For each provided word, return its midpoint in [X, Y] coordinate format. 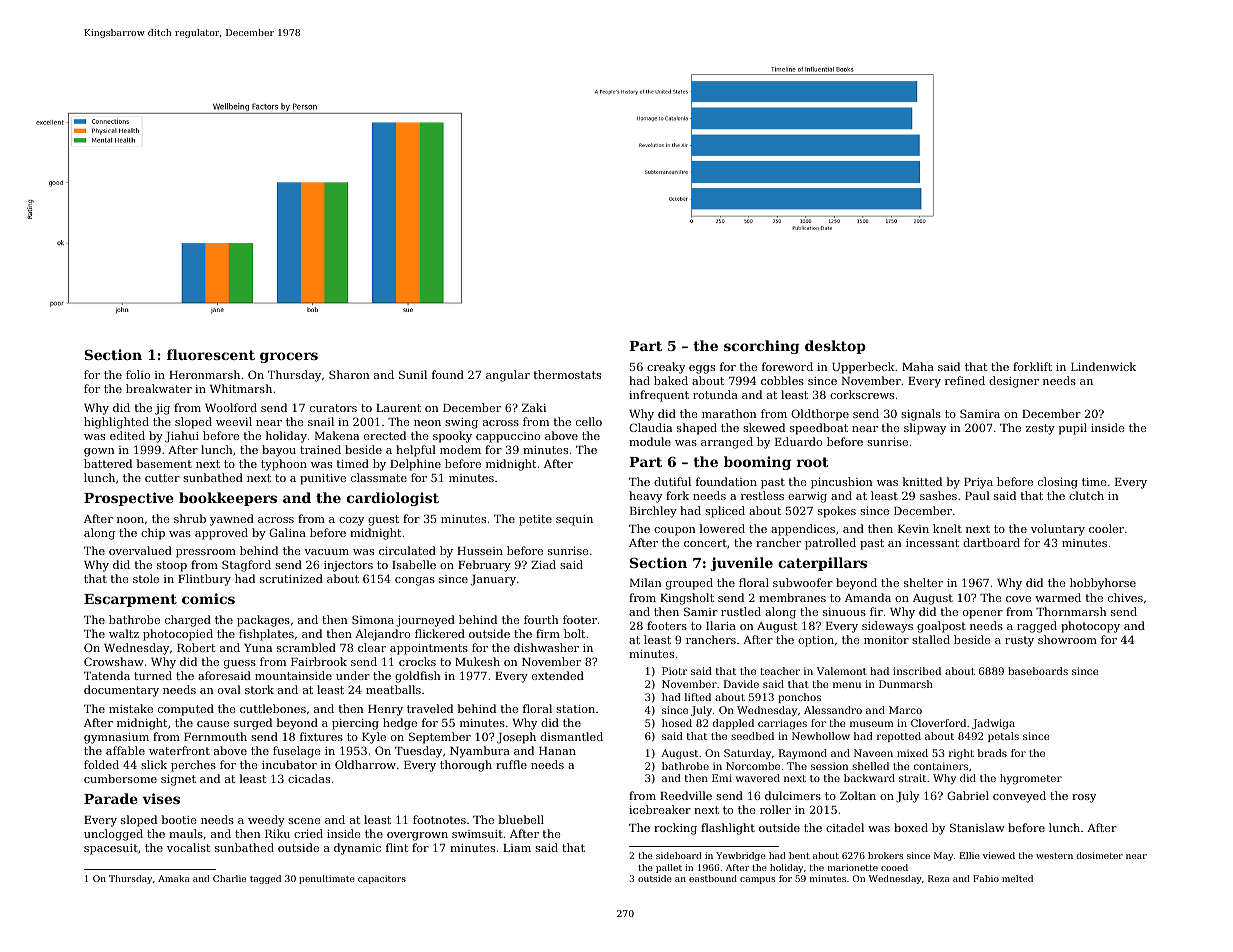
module [650, 441]
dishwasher [546, 647]
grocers [289, 357]
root [812, 462]
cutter [162, 478]
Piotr [674, 671]
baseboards [1038, 671]
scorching [761, 347]
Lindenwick [1103, 366]
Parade [111, 798]
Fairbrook [319, 661]
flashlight [728, 829]
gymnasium [116, 738]
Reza [939, 878]
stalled [931, 639]
